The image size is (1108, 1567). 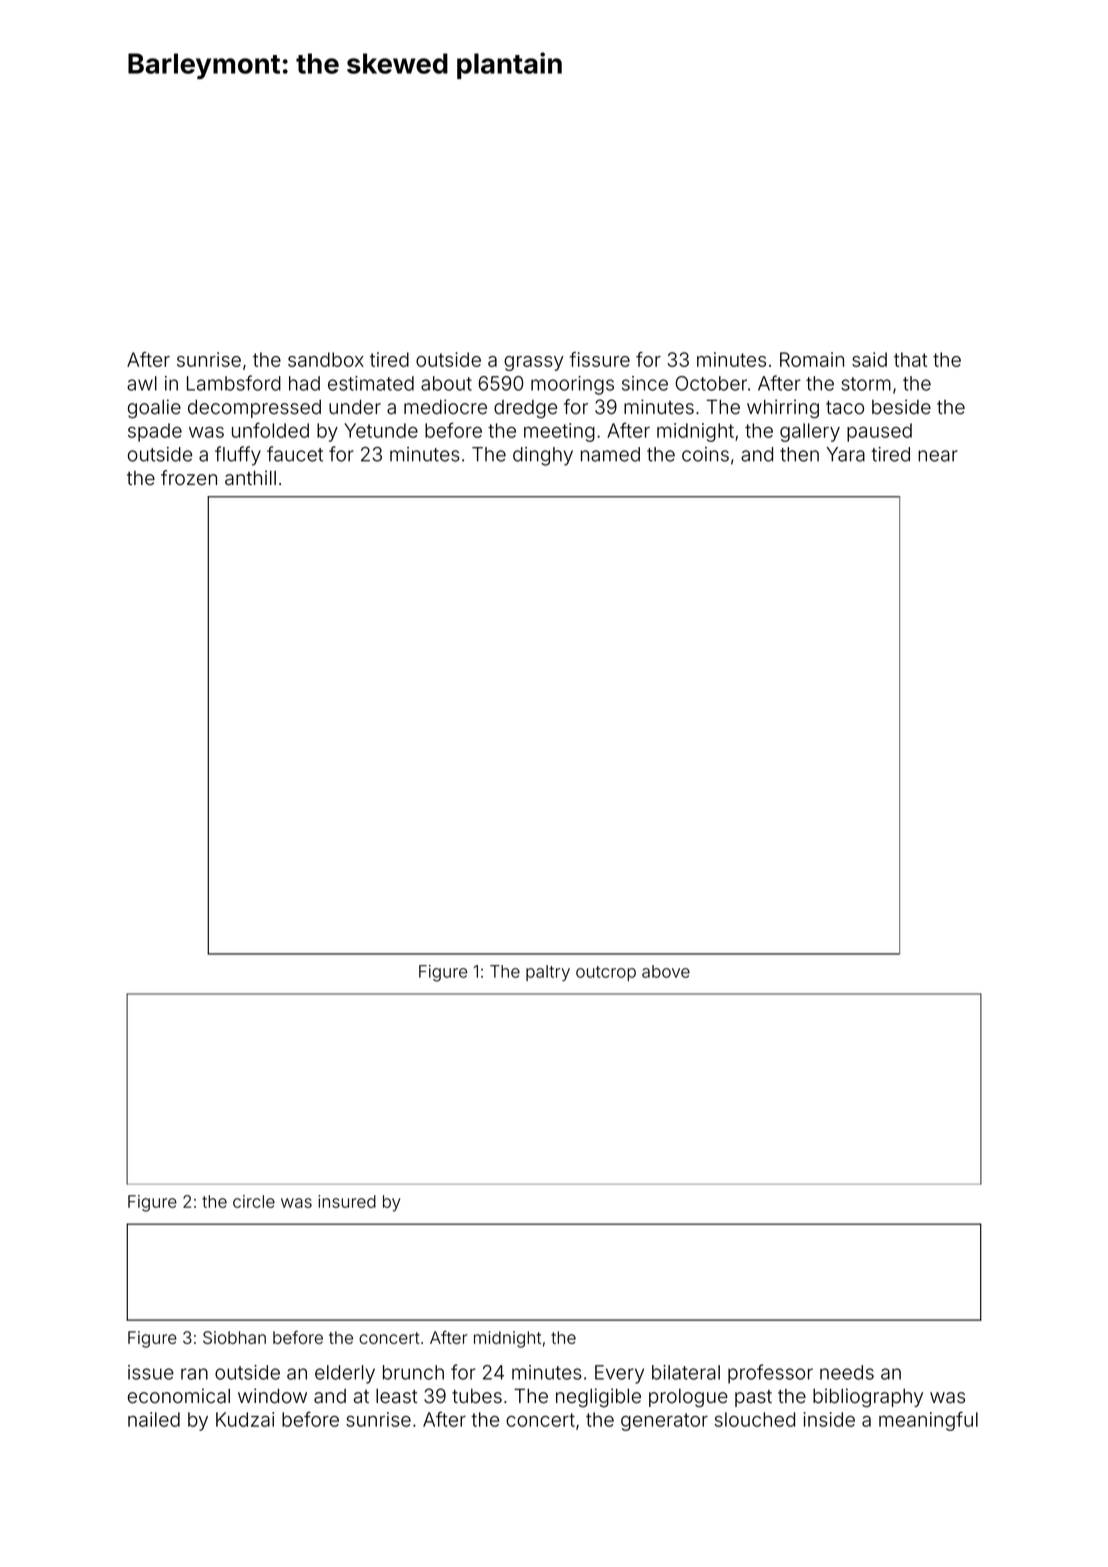 I want to click on nailed, so click(x=154, y=1419).
